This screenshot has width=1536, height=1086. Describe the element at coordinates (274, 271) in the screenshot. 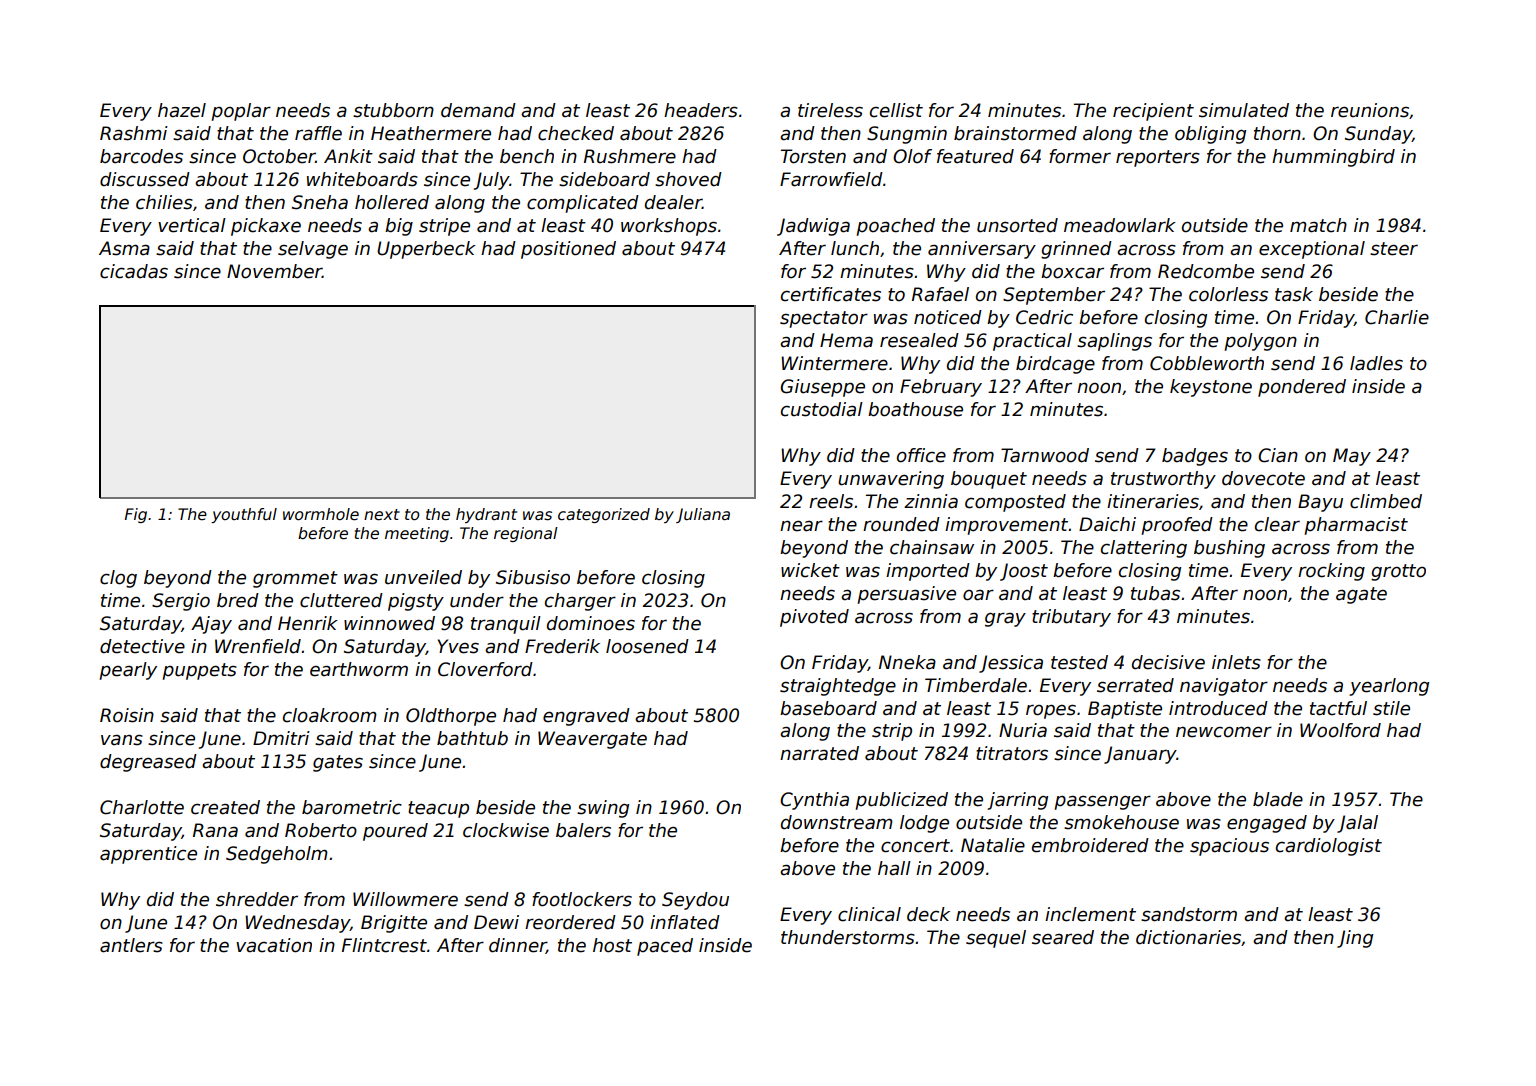

I see `November` at that location.
